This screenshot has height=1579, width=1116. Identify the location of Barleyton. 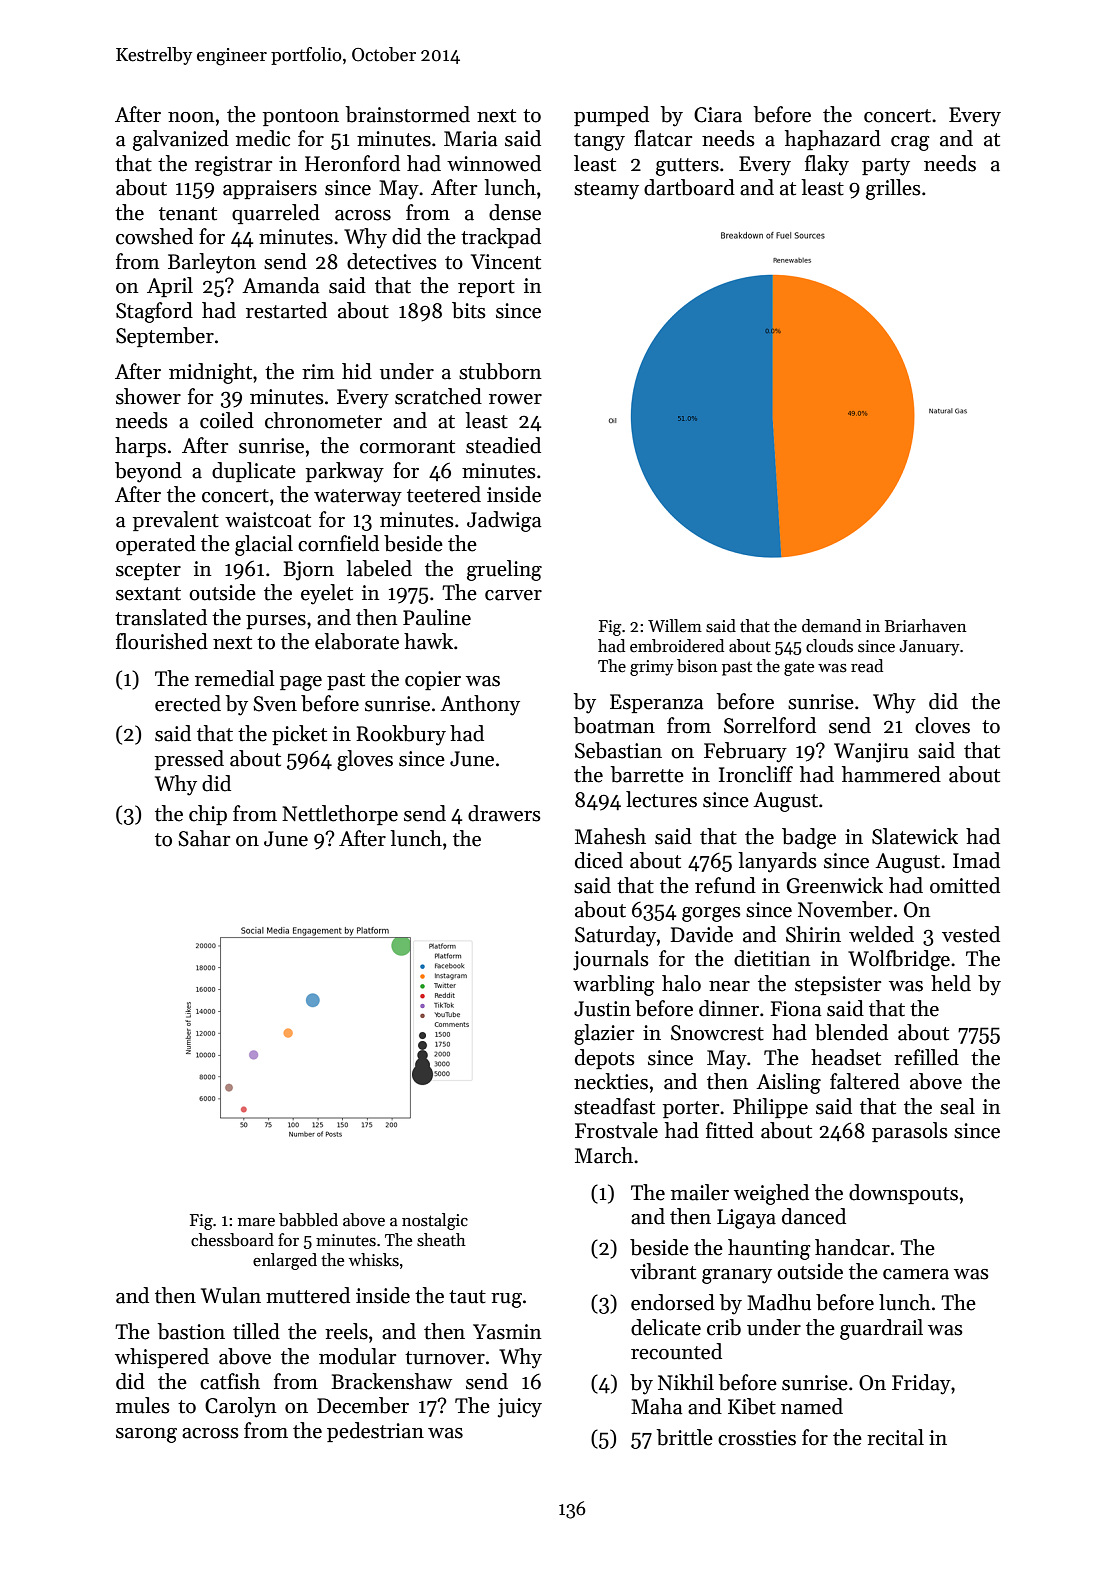
(212, 263).
